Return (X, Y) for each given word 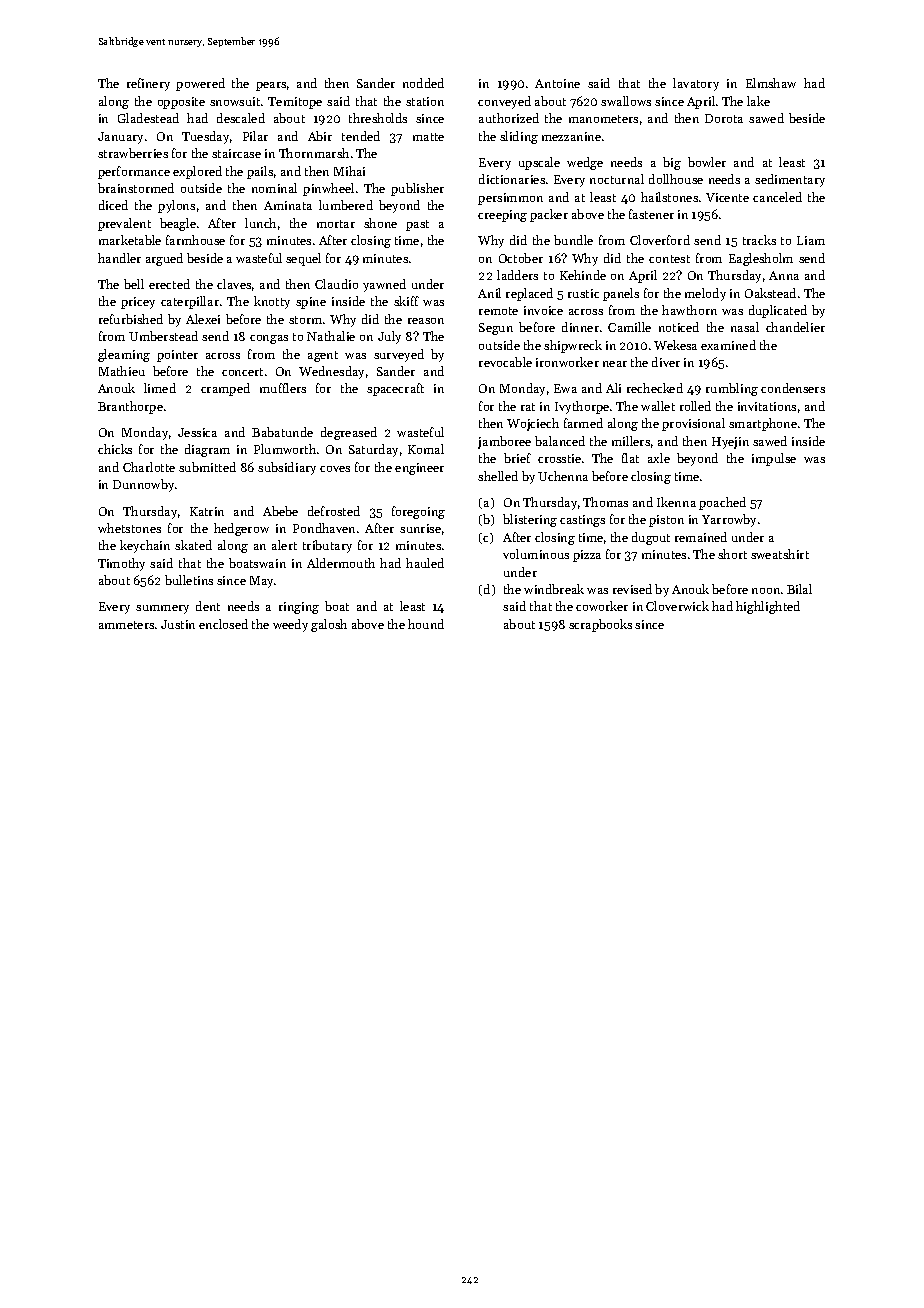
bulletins (189, 580)
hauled (425, 563)
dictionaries (512, 179)
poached (722, 503)
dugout (651, 538)
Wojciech (533, 424)
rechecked (655, 388)
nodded (423, 83)
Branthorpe (130, 407)
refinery (148, 84)
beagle (178, 224)
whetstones (129, 528)
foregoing (418, 512)
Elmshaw (771, 83)
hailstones (669, 197)
